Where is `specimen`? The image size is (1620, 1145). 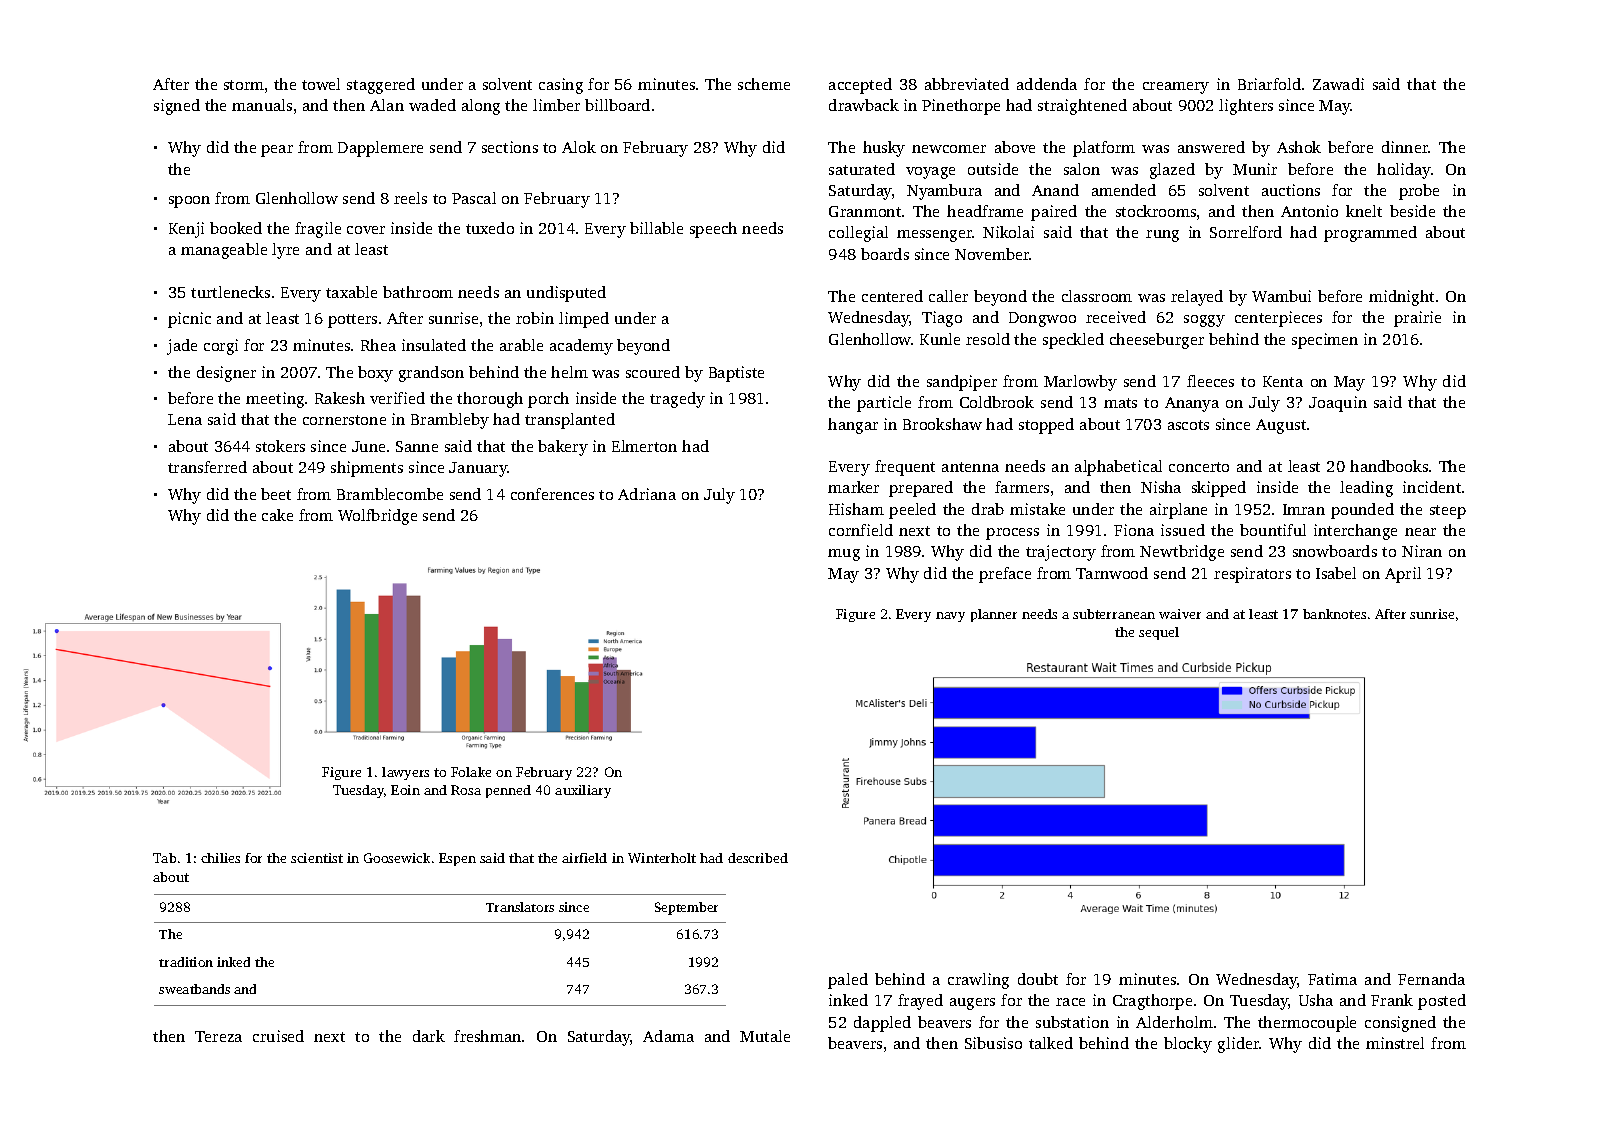
specimen is located at coordinates (1325, 341).
